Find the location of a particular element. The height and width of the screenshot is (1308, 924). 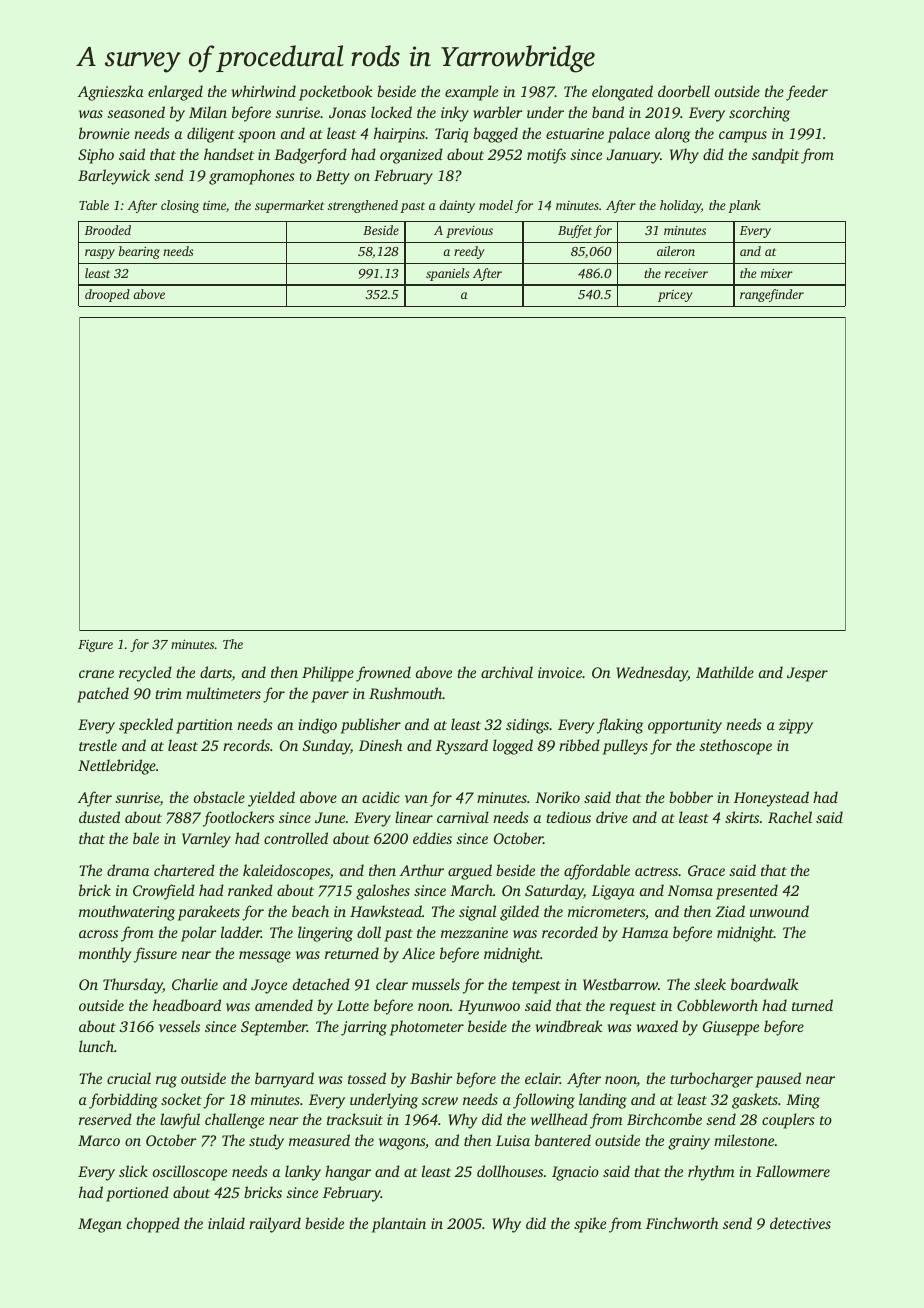

enlarged is located at coordinates (175, 93).
